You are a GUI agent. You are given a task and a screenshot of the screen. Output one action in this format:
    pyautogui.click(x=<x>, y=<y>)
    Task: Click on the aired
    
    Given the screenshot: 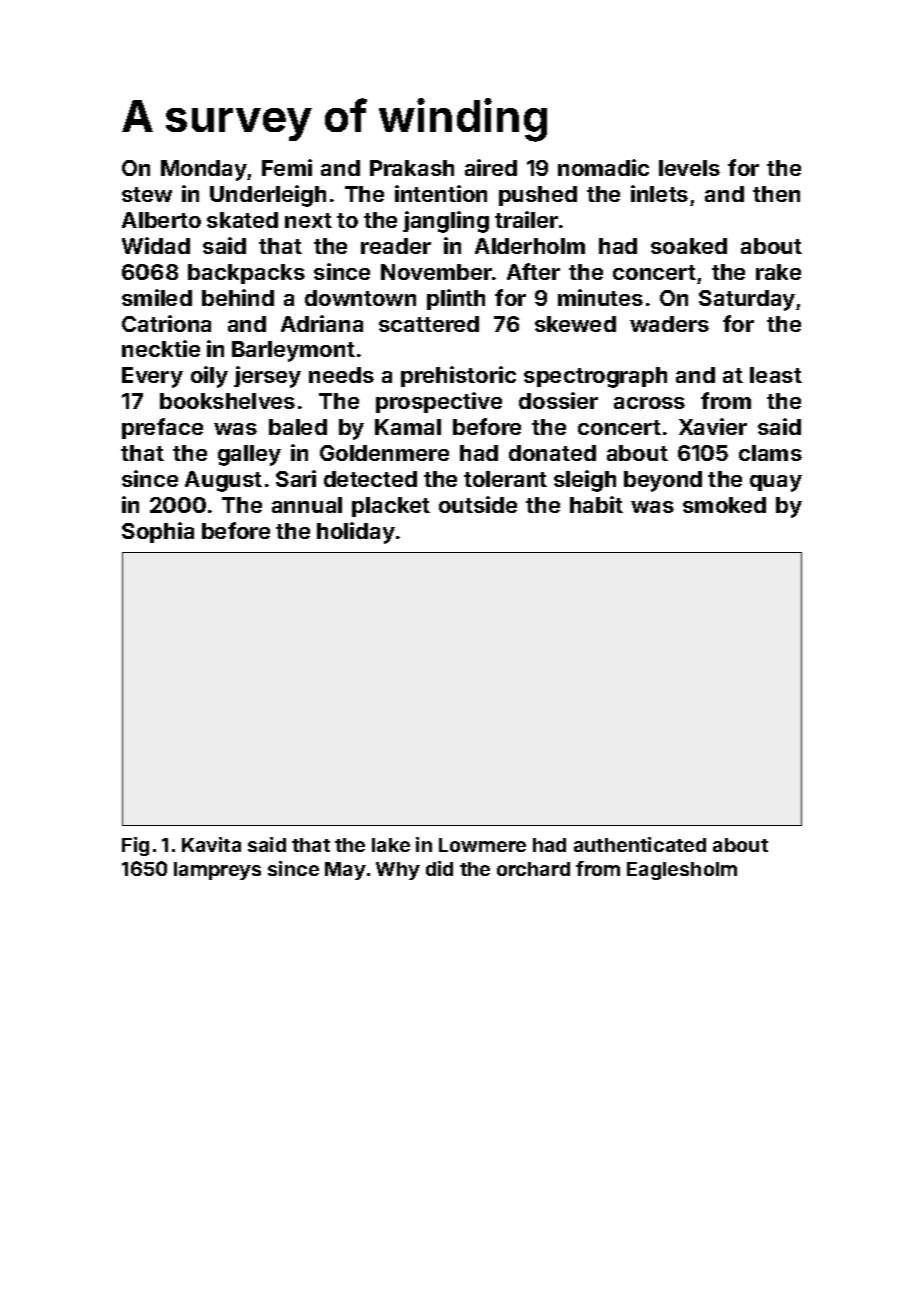 What is the action you would take?
    pyautogui.click(x=491, y=167)
